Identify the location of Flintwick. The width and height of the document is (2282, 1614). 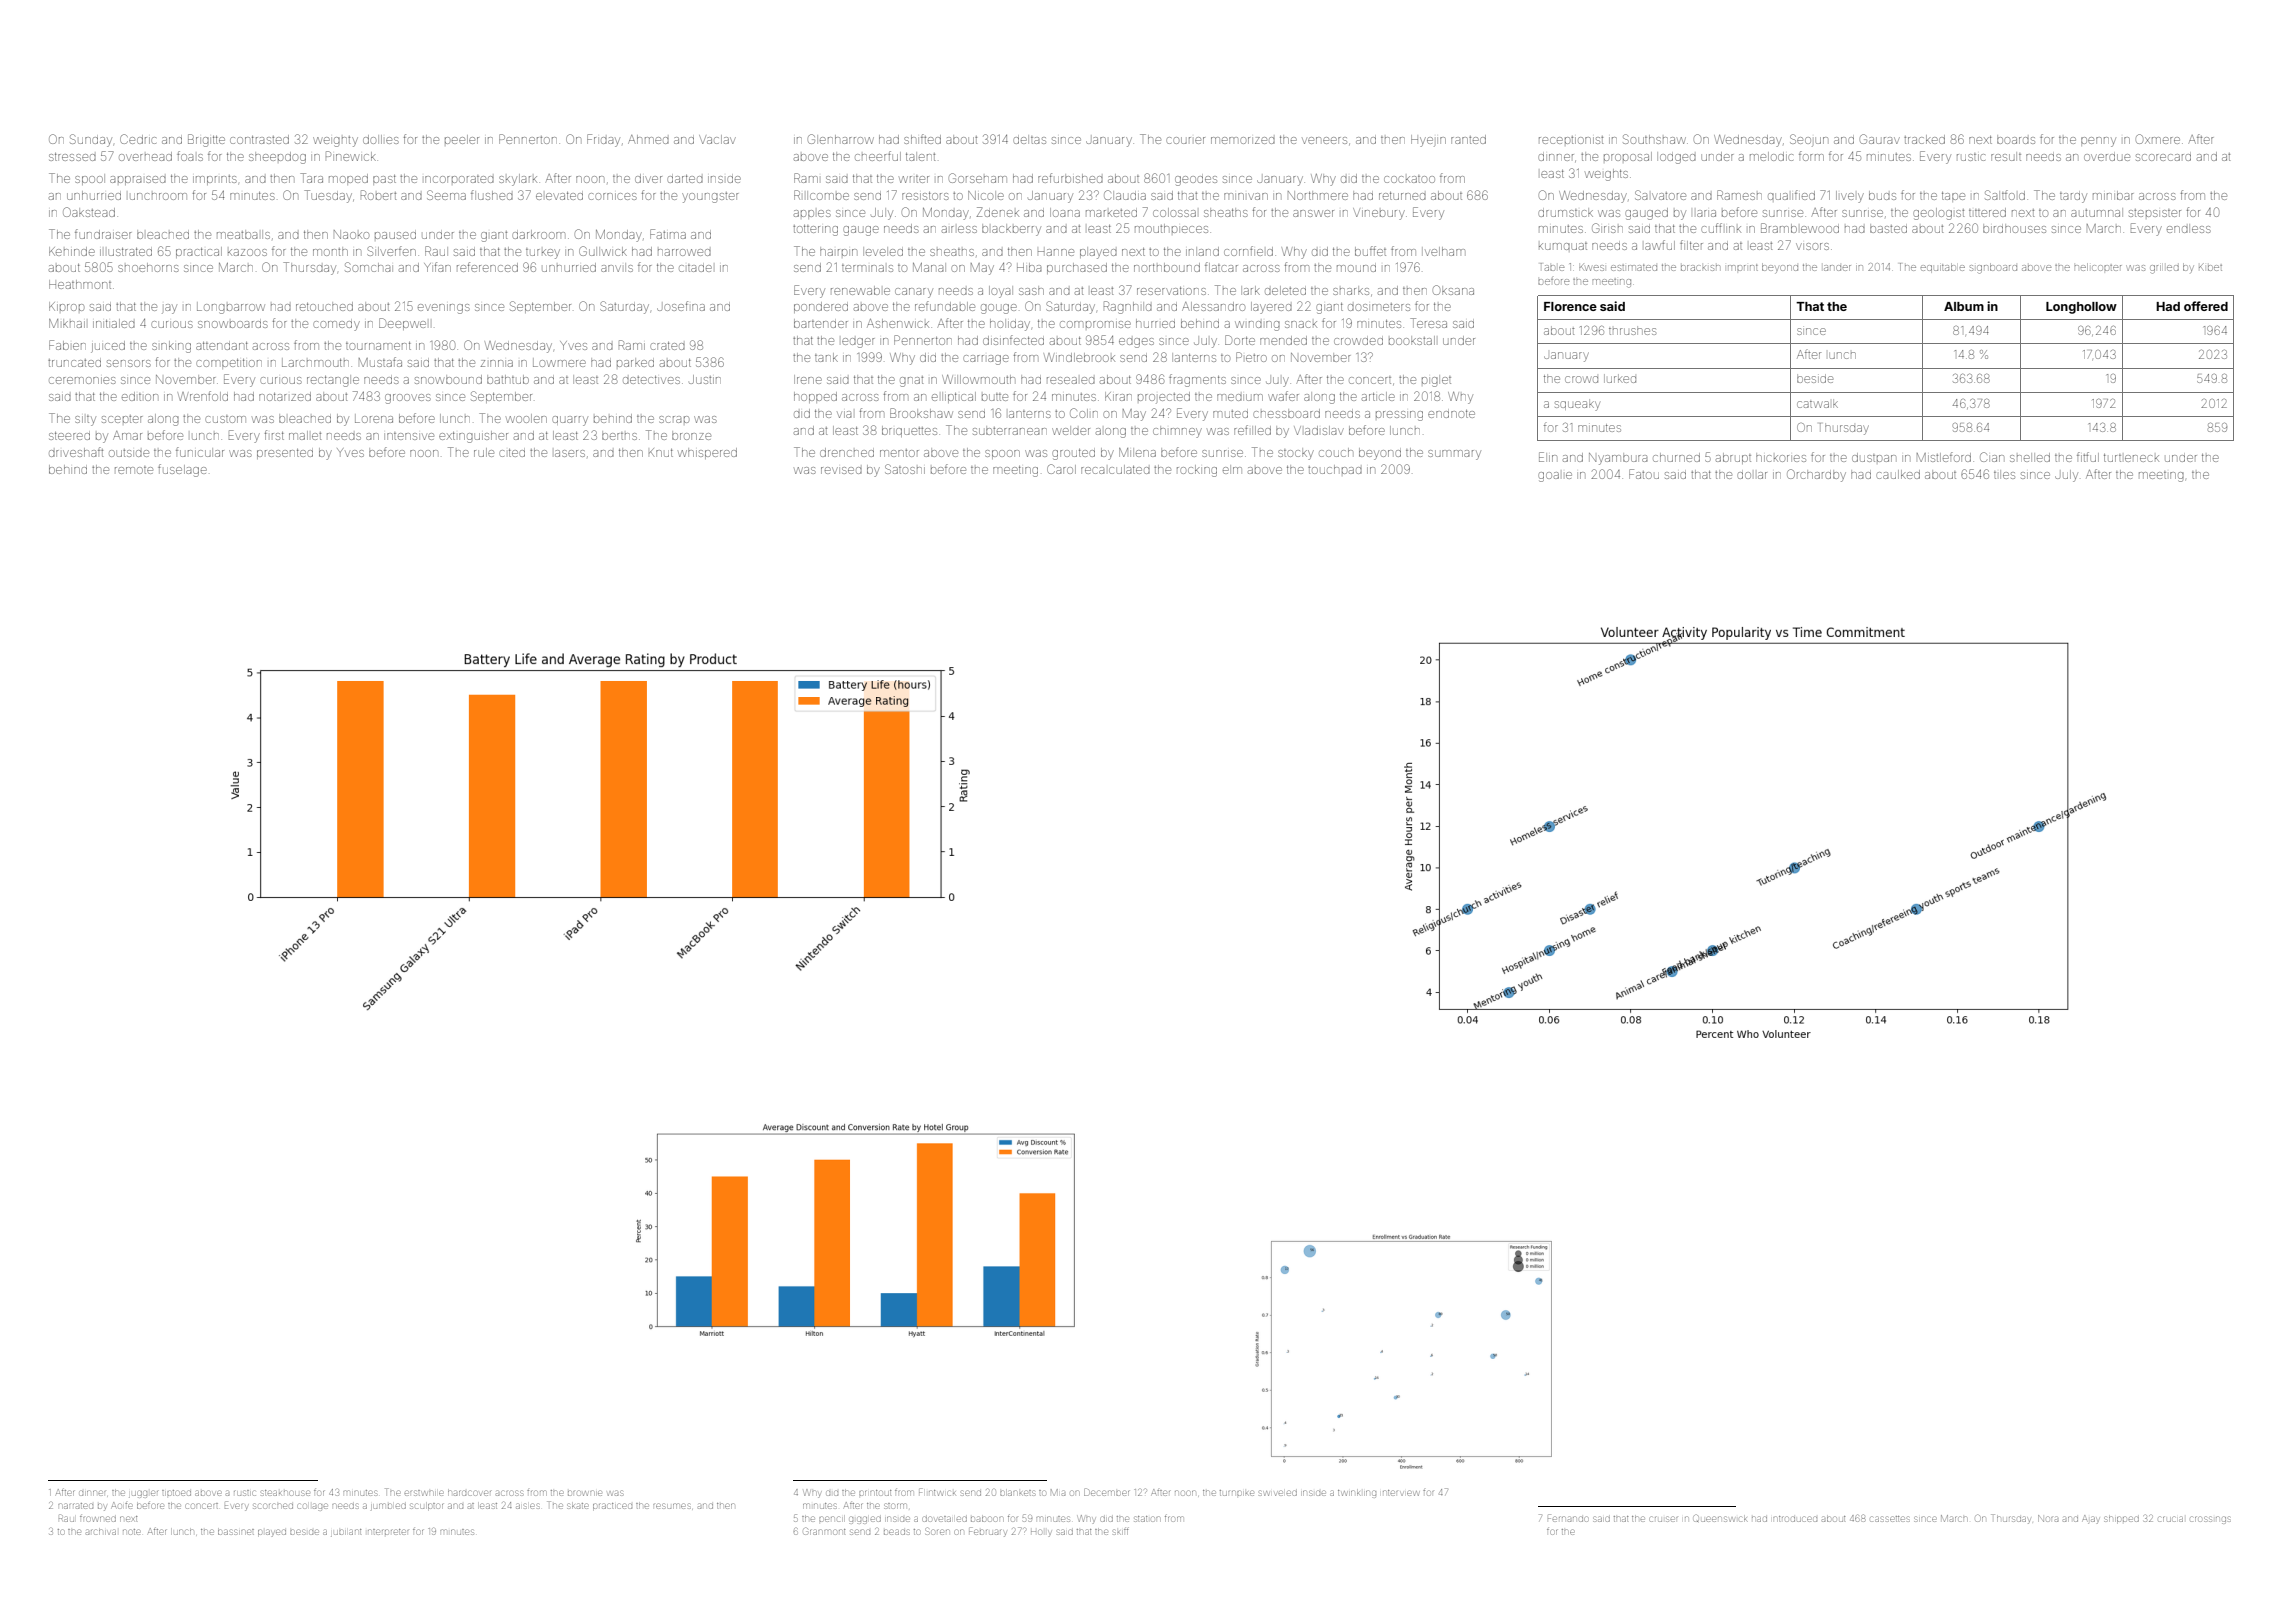
(937, 1492).
